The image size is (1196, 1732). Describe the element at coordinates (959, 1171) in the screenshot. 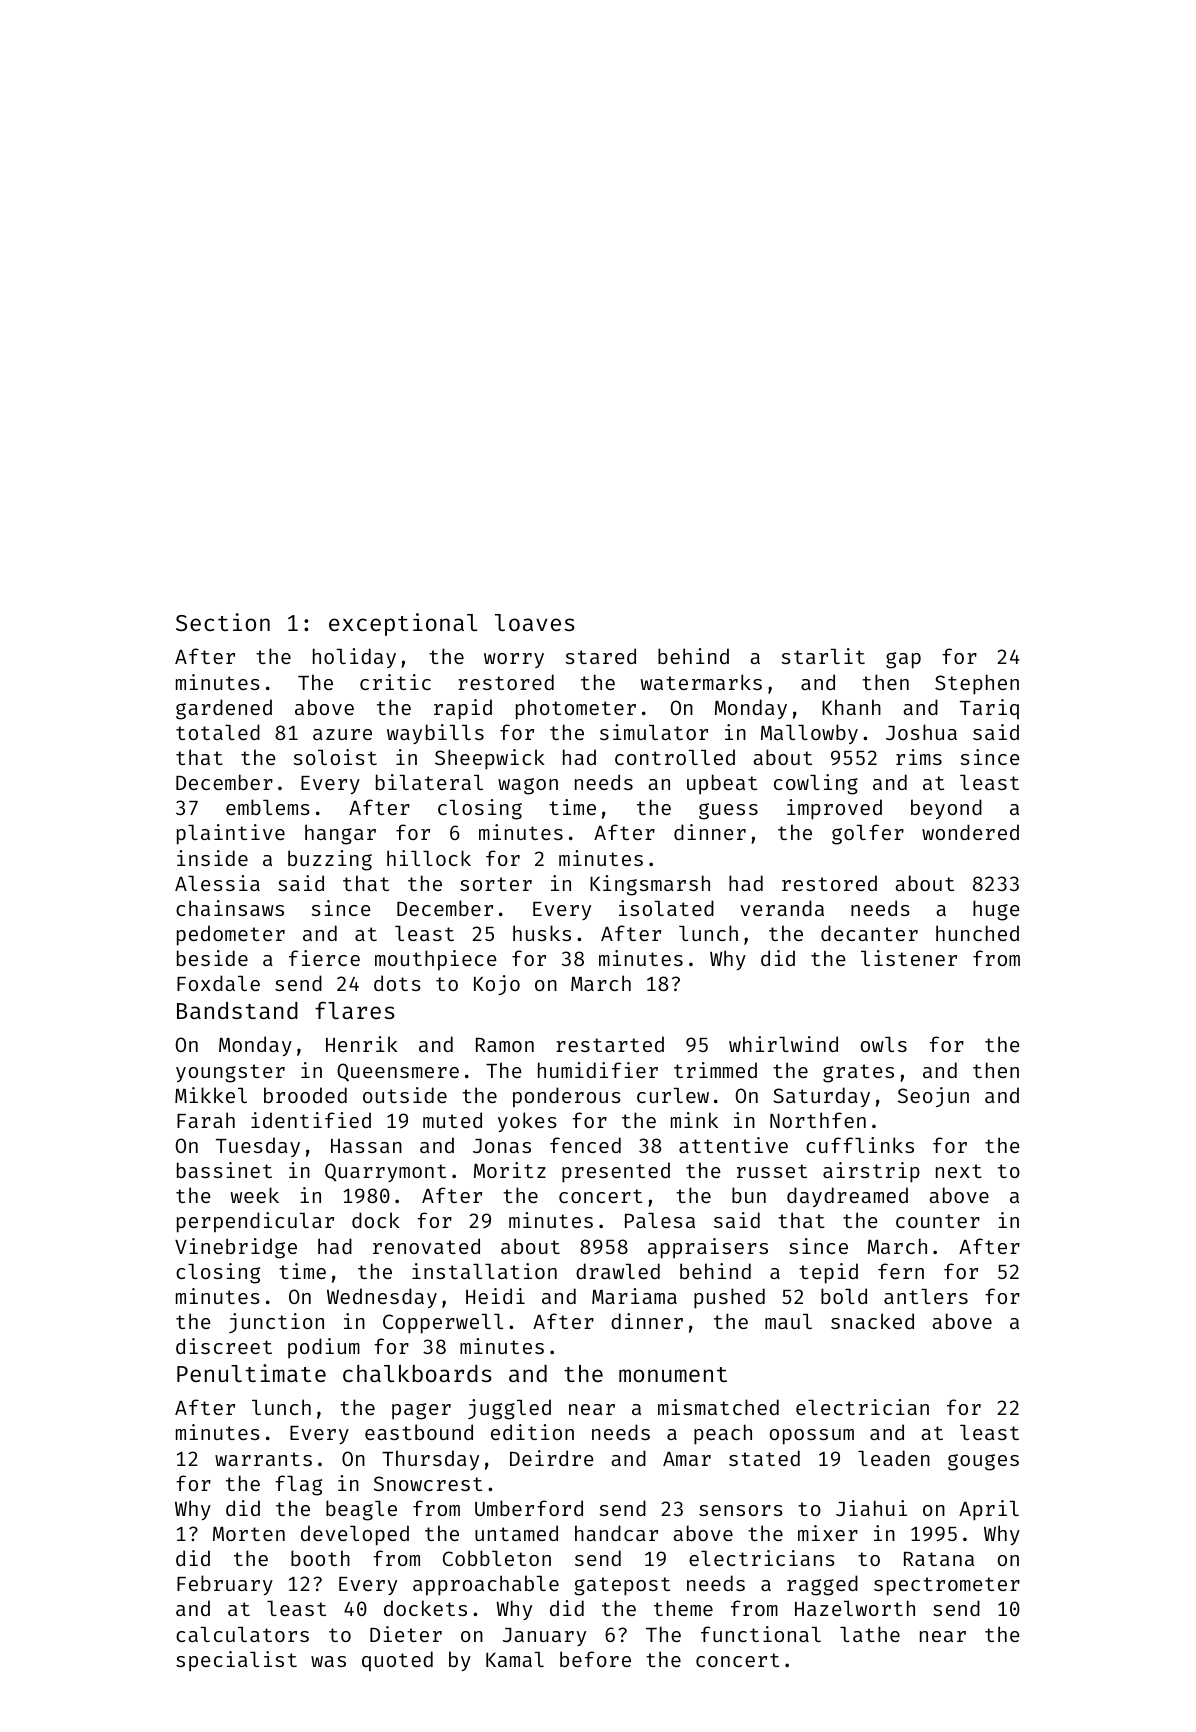

I see `next` at that location.
